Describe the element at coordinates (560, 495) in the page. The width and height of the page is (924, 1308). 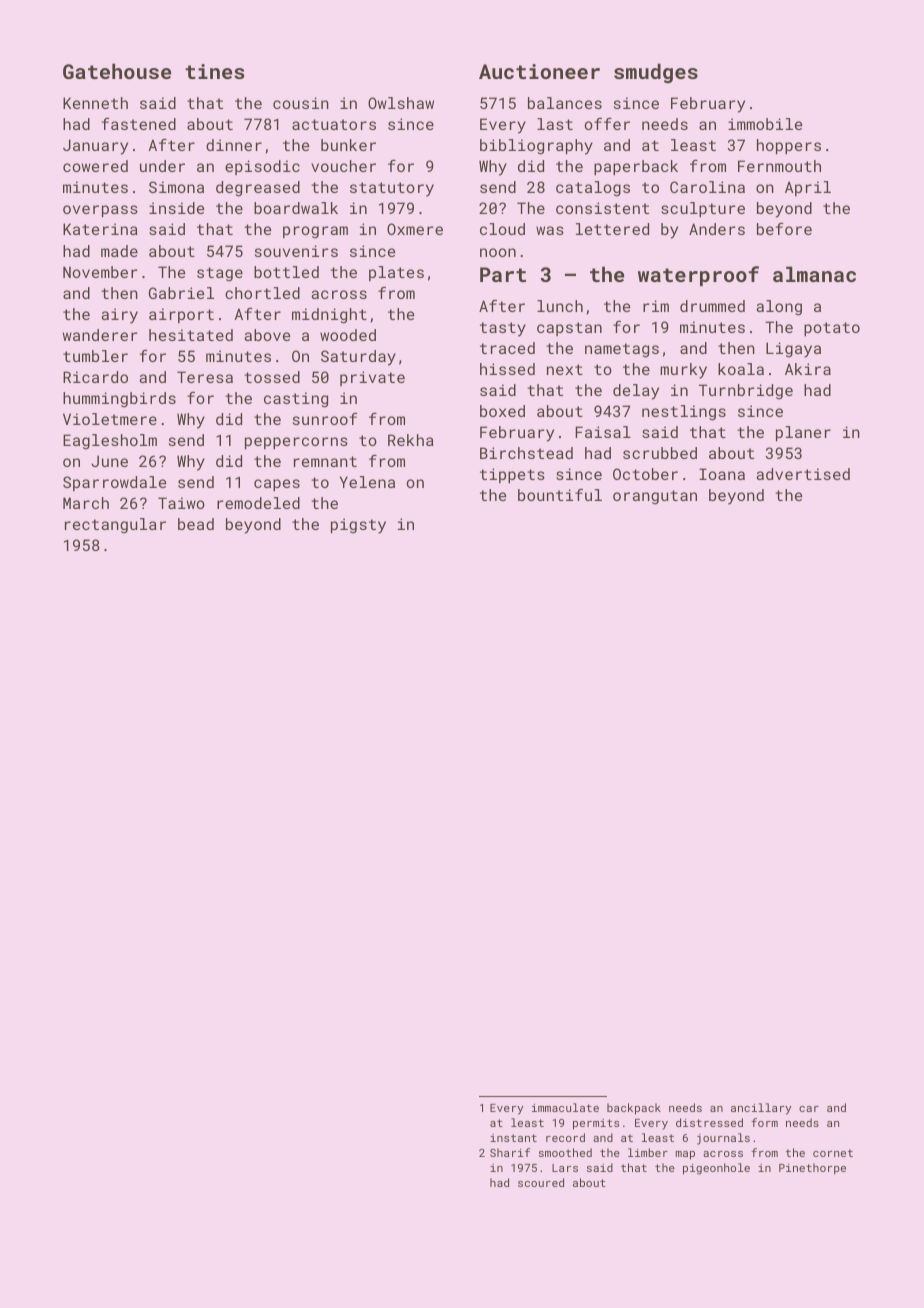
I see `bountiful` at that location.
